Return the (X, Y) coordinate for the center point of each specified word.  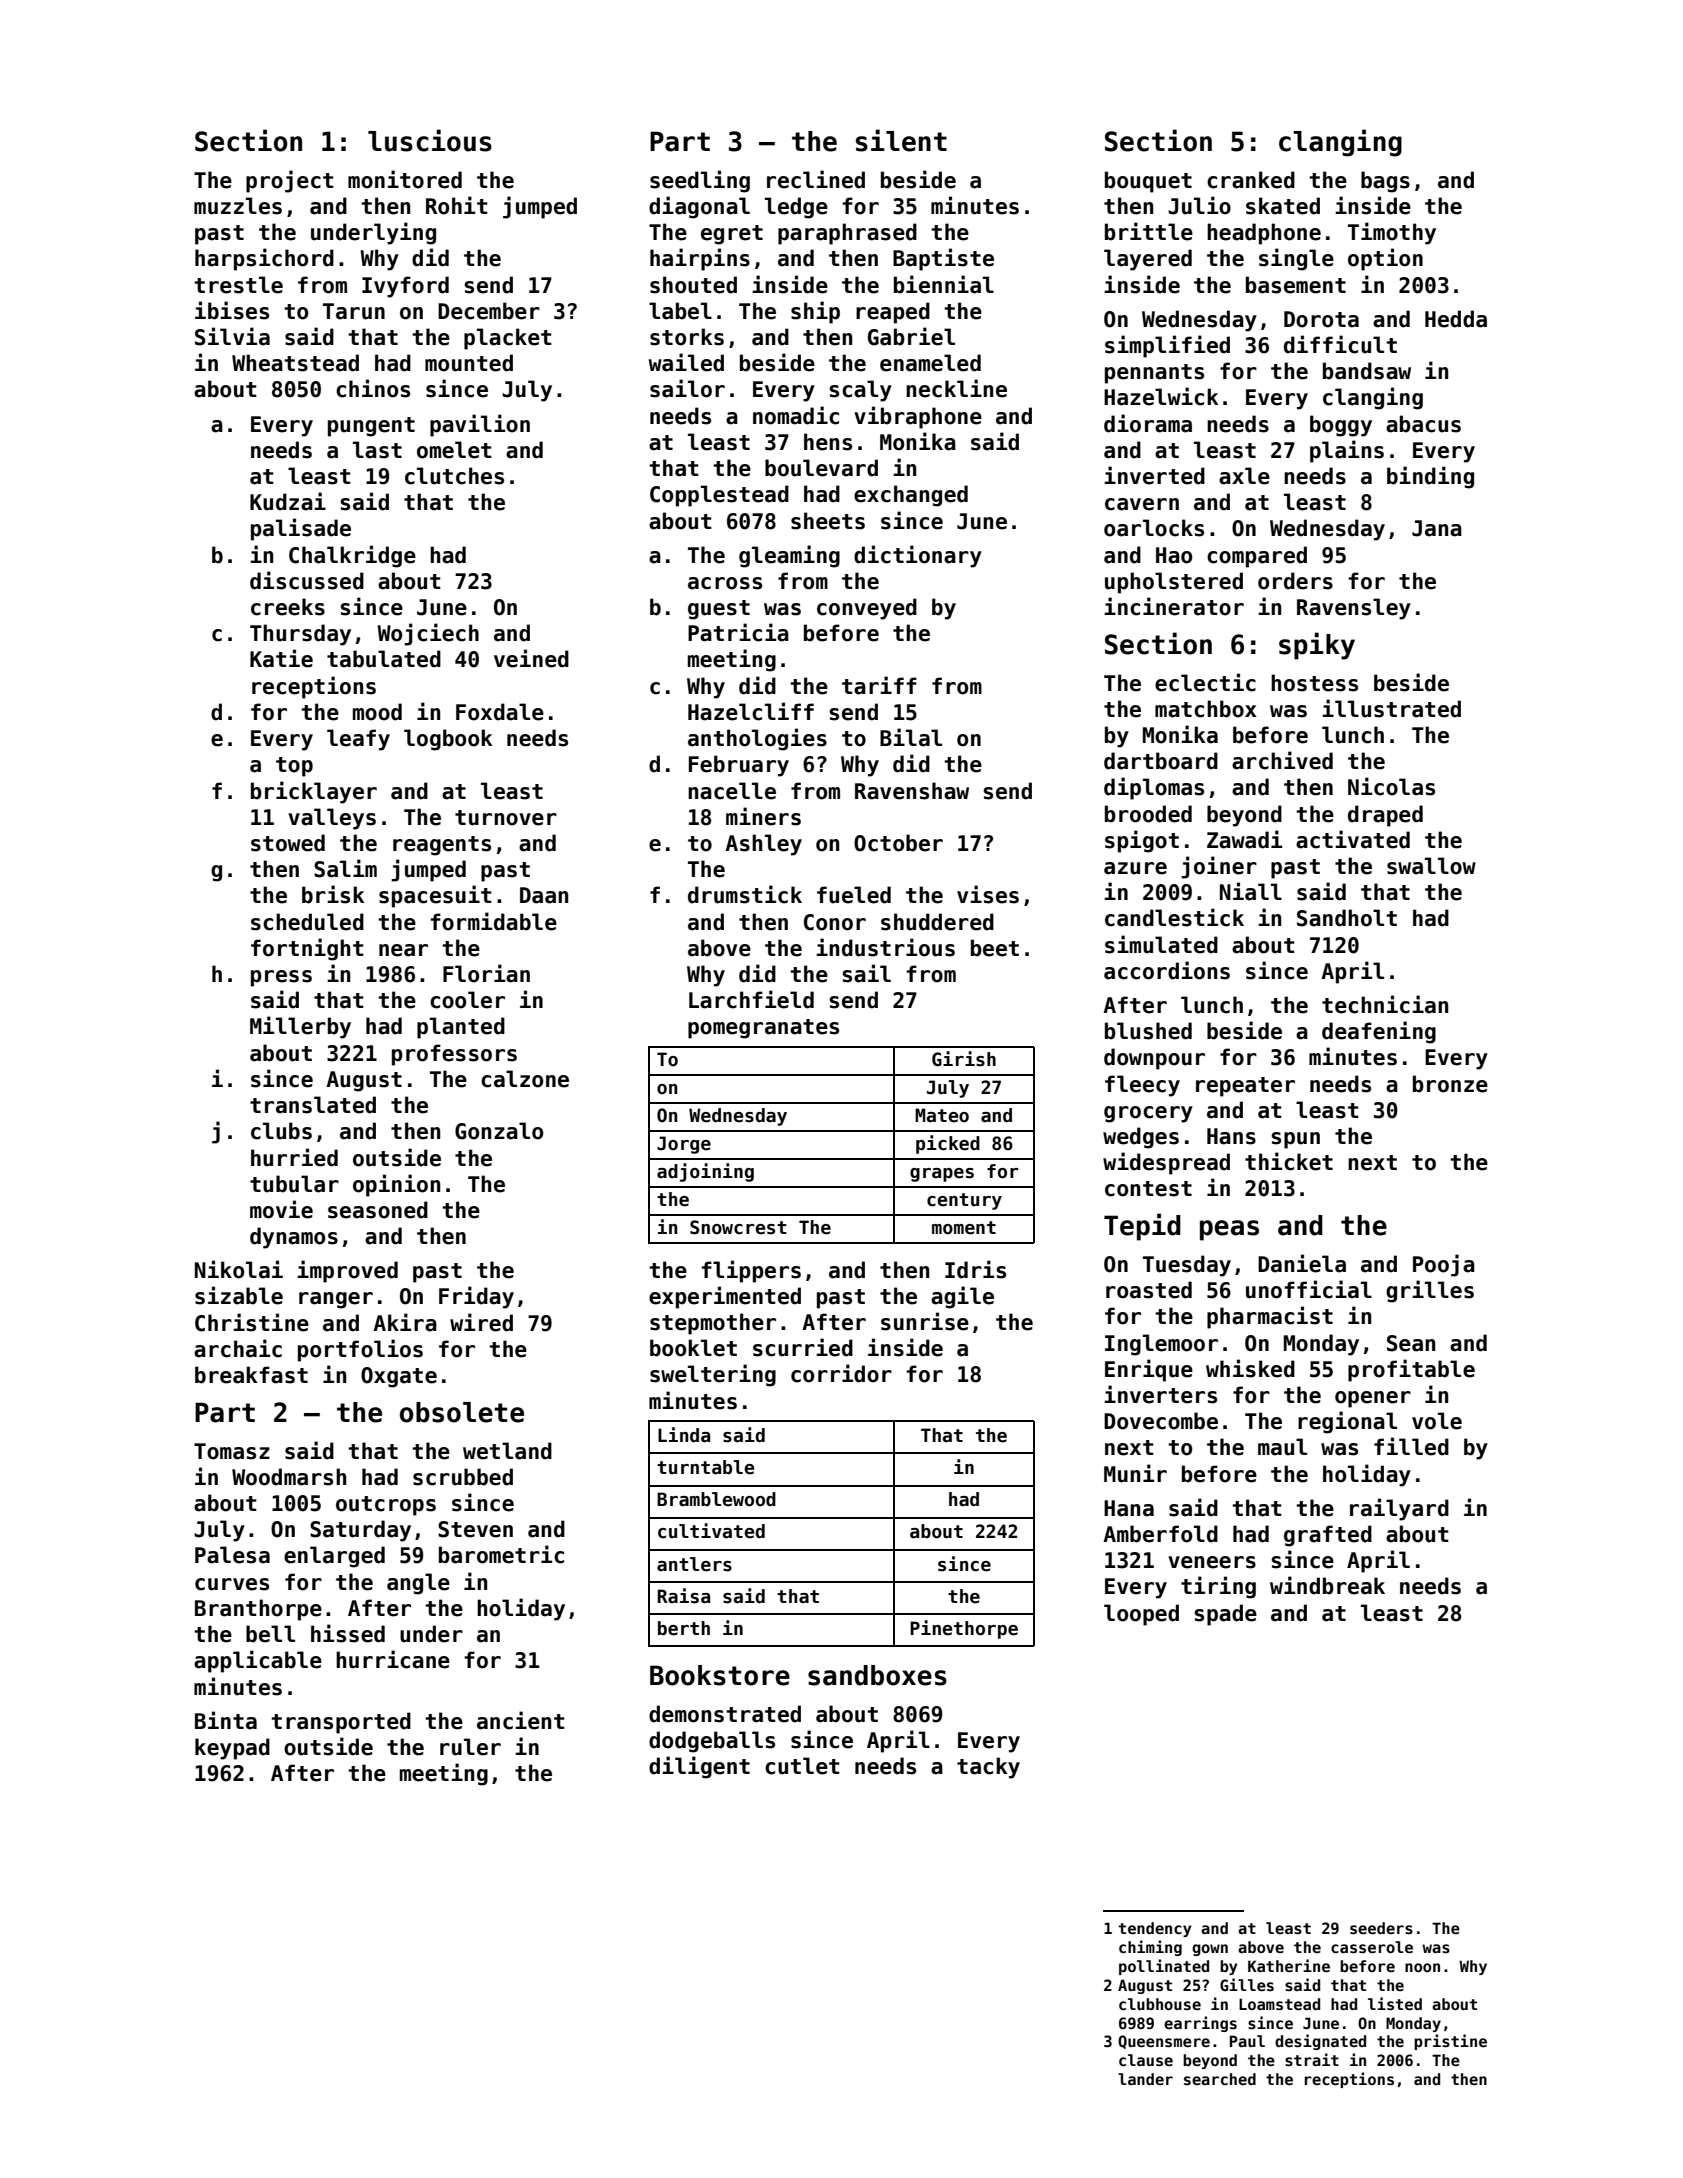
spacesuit (435, 896)
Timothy (1392, 233)
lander (1145, 2079)
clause (1146, 2060)
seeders (1381, 1928)
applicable (258, 1661)
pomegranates (763, 1029)
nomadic (796, 415)
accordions (1167, 970)
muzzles (238, 206)
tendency (1154, 1929)
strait (1312, 2059)
